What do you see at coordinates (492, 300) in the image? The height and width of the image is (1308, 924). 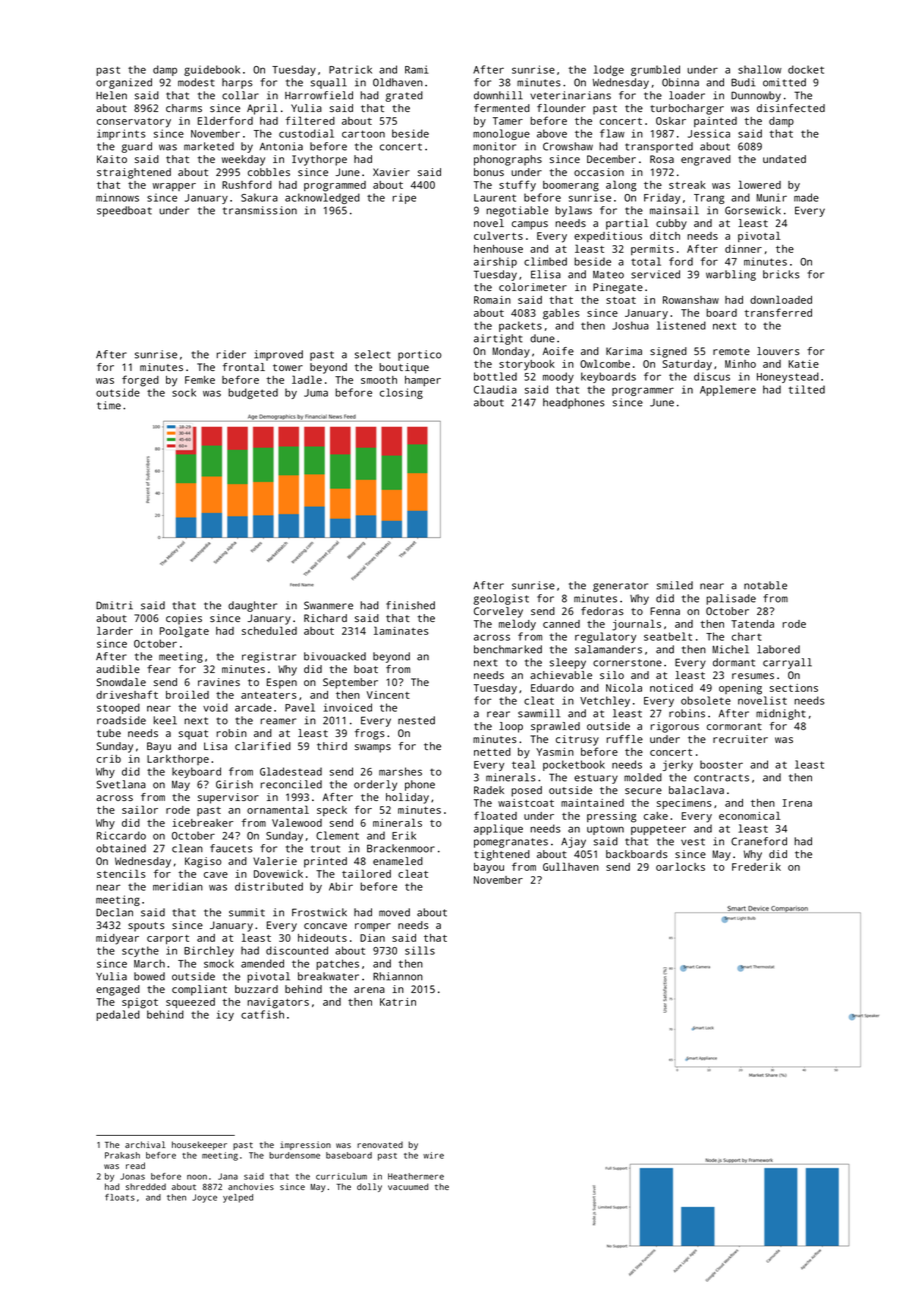 I see `Romain` at bounding box center [492, 300].
